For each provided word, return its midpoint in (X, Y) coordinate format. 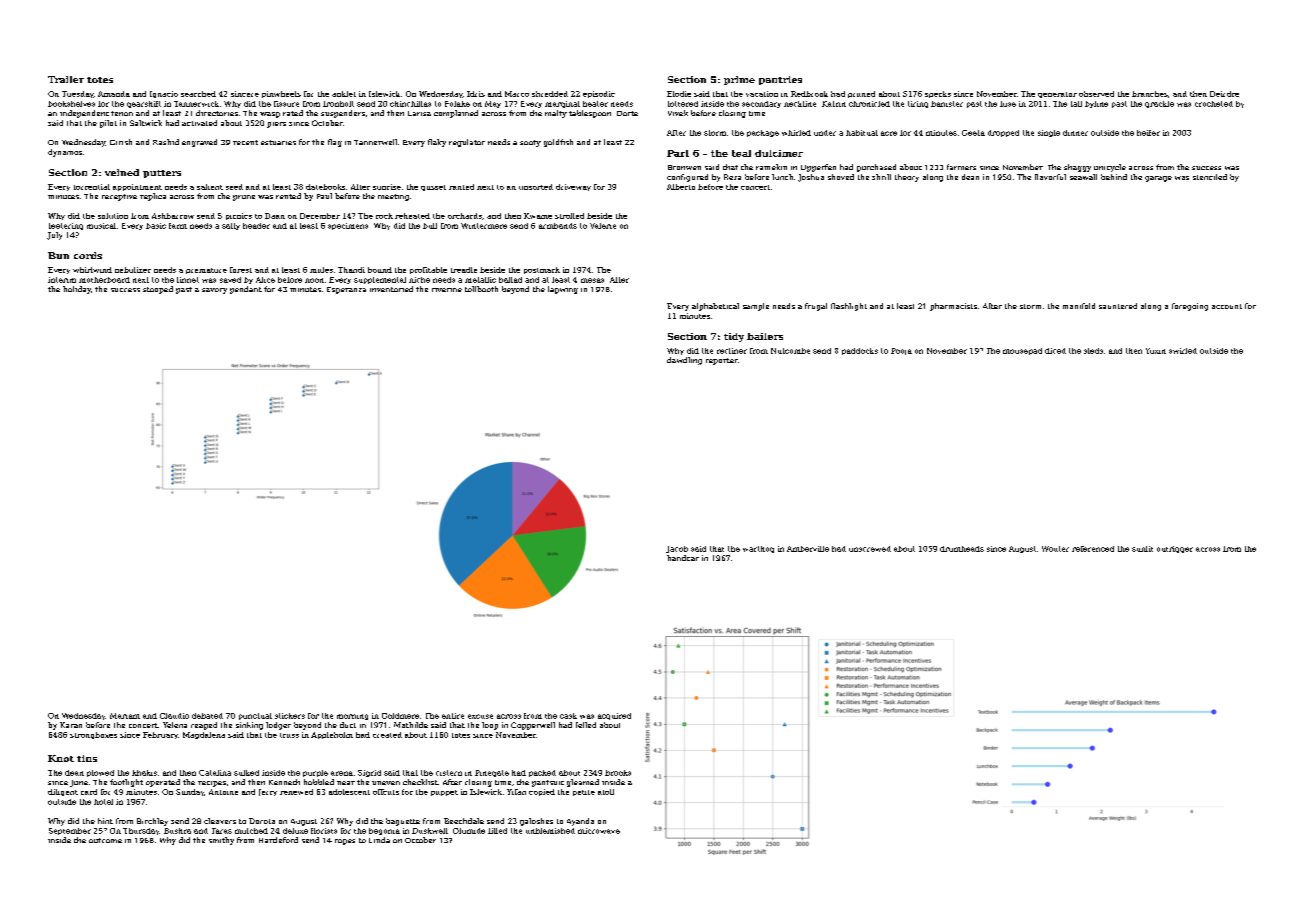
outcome (105, 840)
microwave (599, 831)
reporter (722, 361)
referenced (1093, 549)
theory (907, 178)
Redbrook (809, 94)
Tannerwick (196, 104)
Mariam (125, 716)
